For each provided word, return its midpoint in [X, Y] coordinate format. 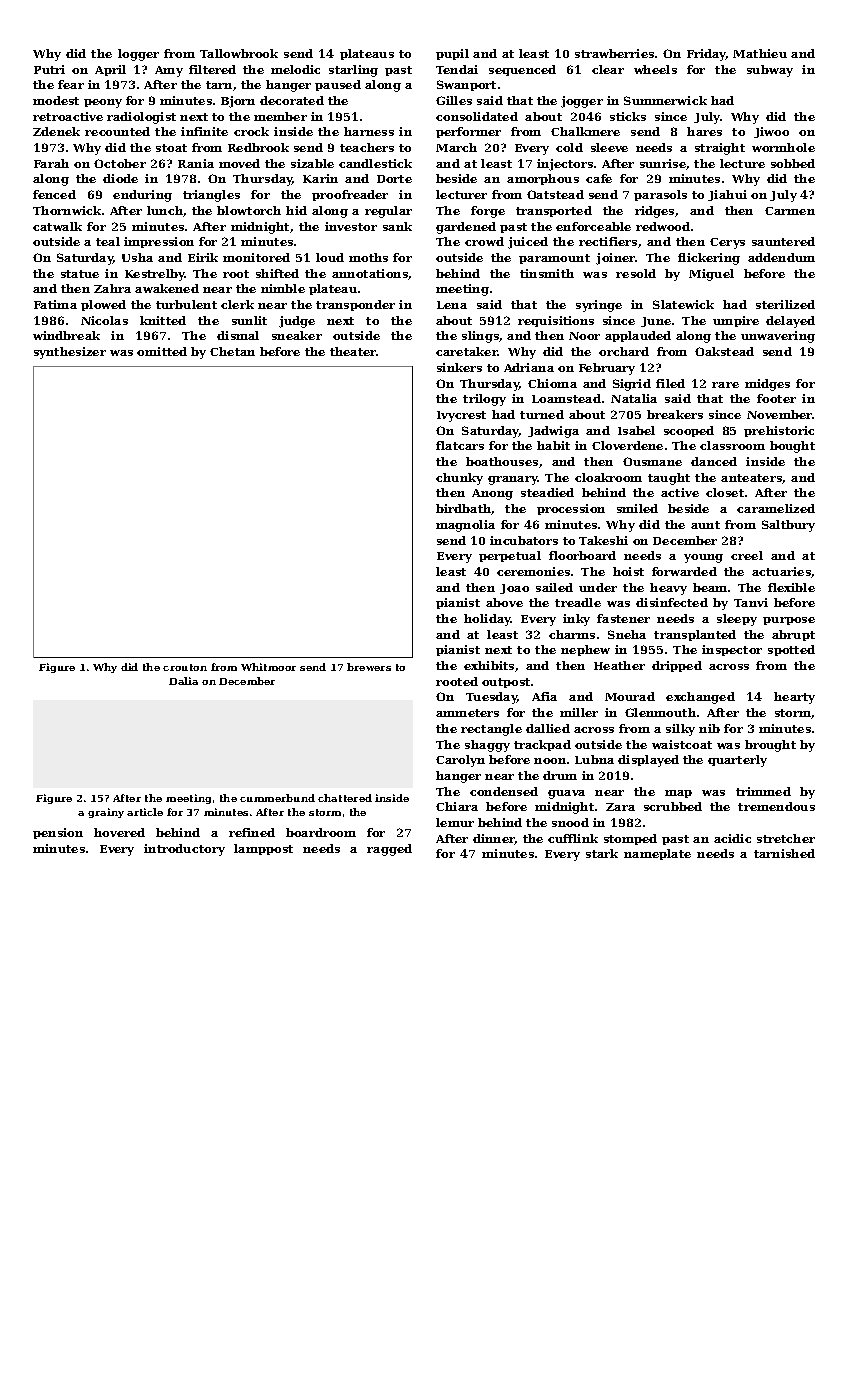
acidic [732, 838]
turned [542, 414]
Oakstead [724, 351]
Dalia [183, 681]
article [145, 812]
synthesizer [70, 353]
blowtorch [249, 210]
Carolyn [460, 761]
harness [369, 131]
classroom [732, 445]
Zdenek [56, 131]
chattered [345, 798]
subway [770, 71]
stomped [630, 839]
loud [330, 257]
